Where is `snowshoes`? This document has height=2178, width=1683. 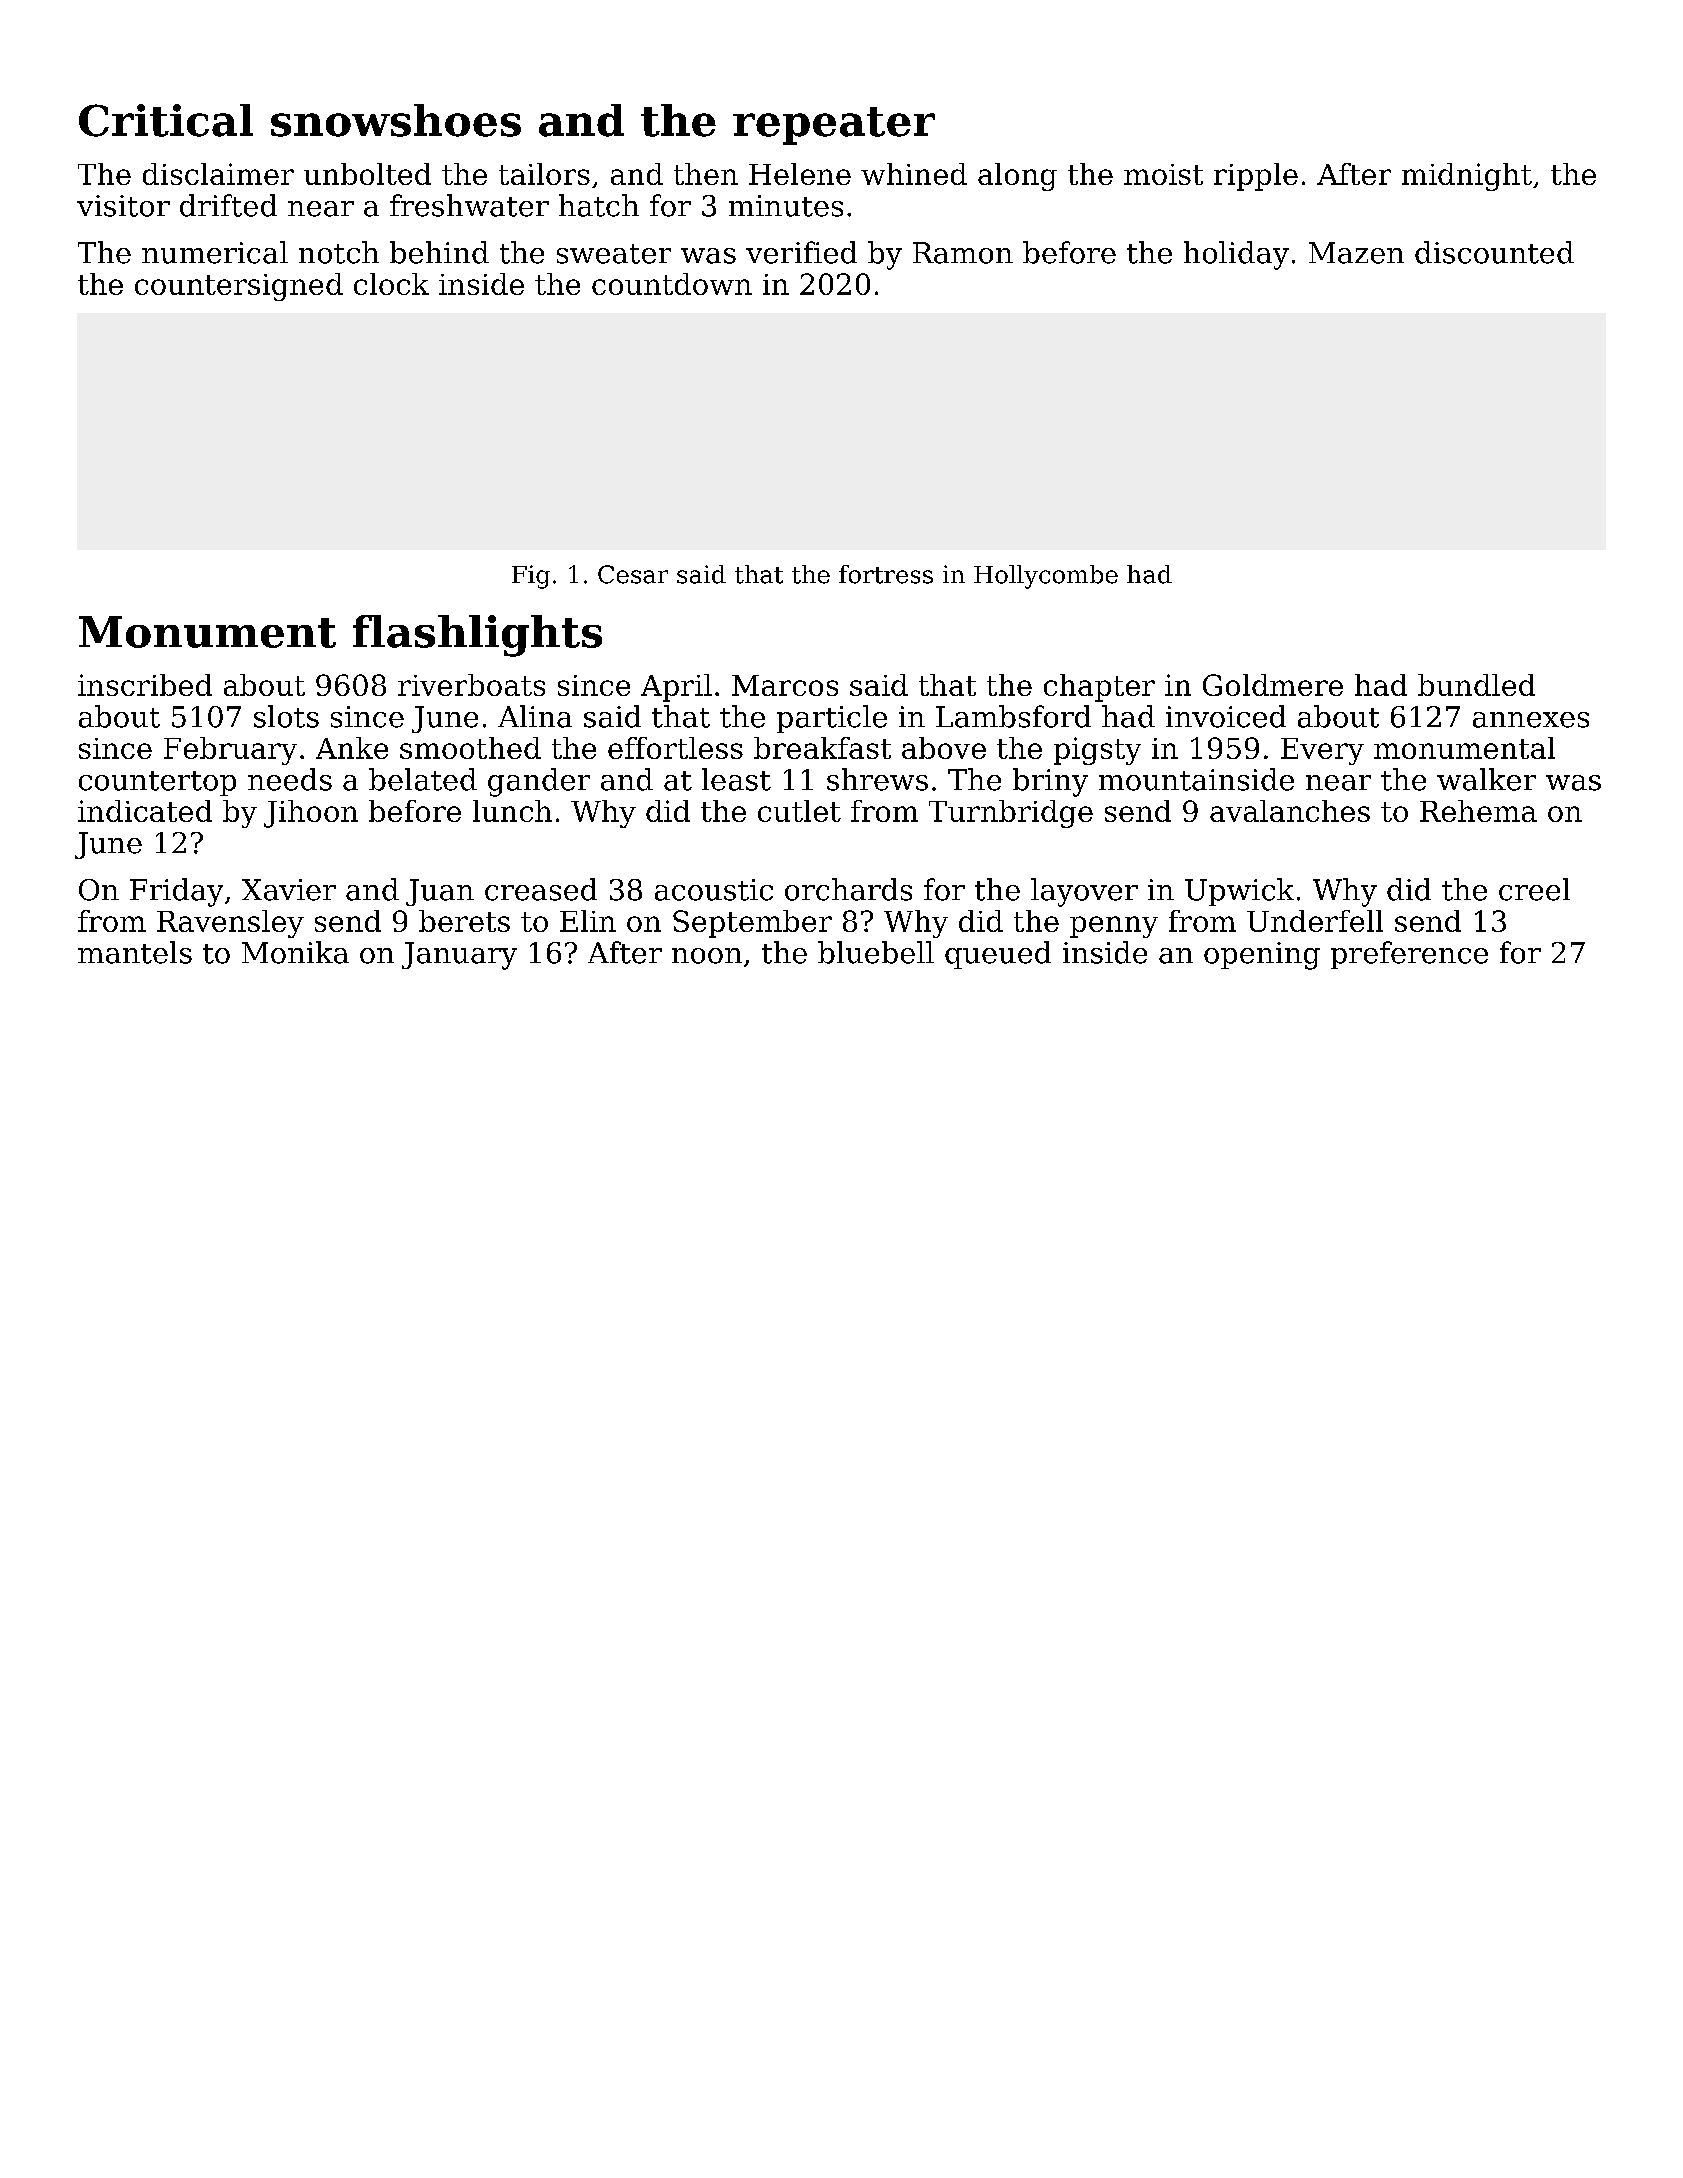 snowshoes is located at coordinates (396, 120).
